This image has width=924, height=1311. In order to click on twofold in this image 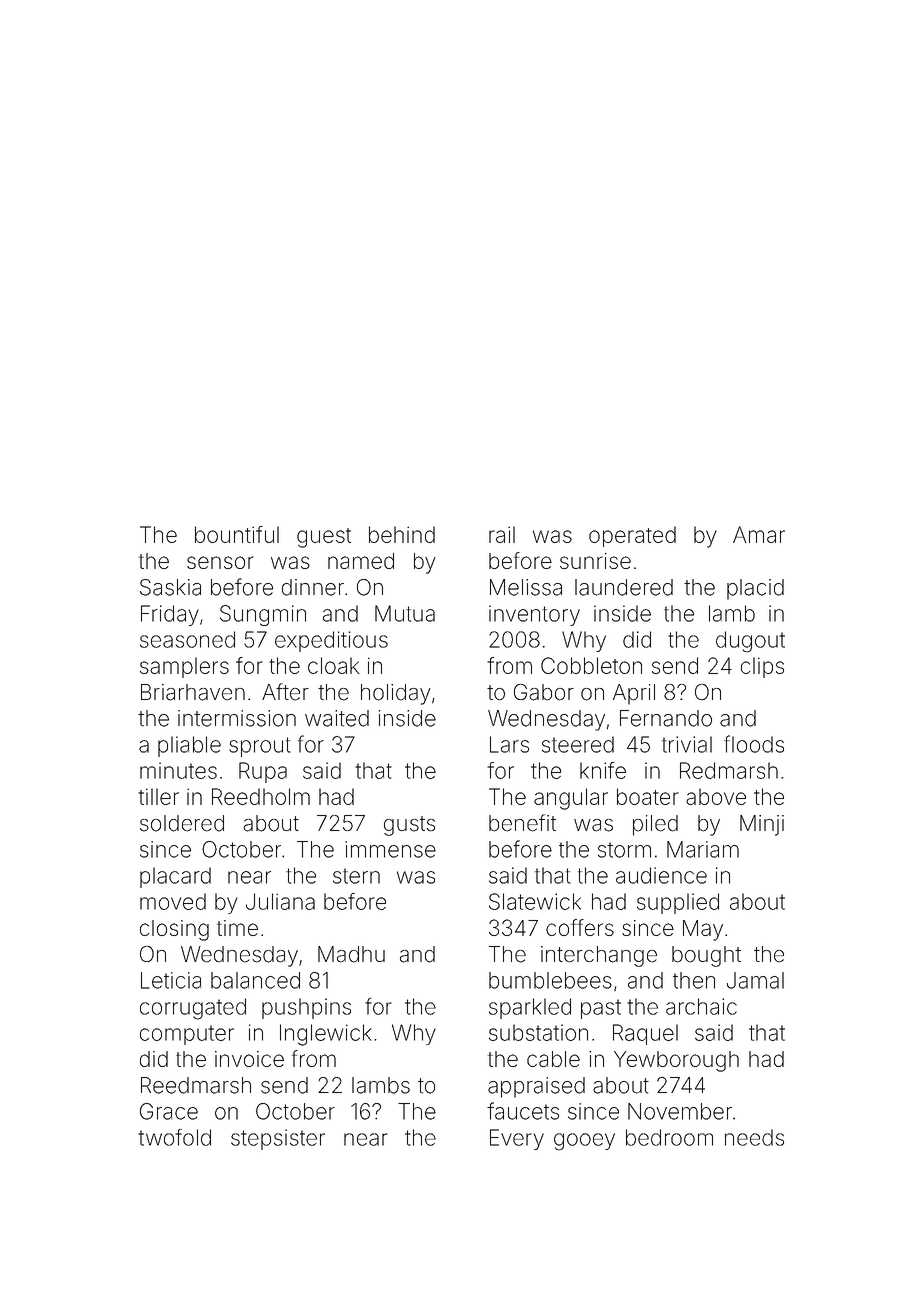, I will do `click(174, 1137)`.
